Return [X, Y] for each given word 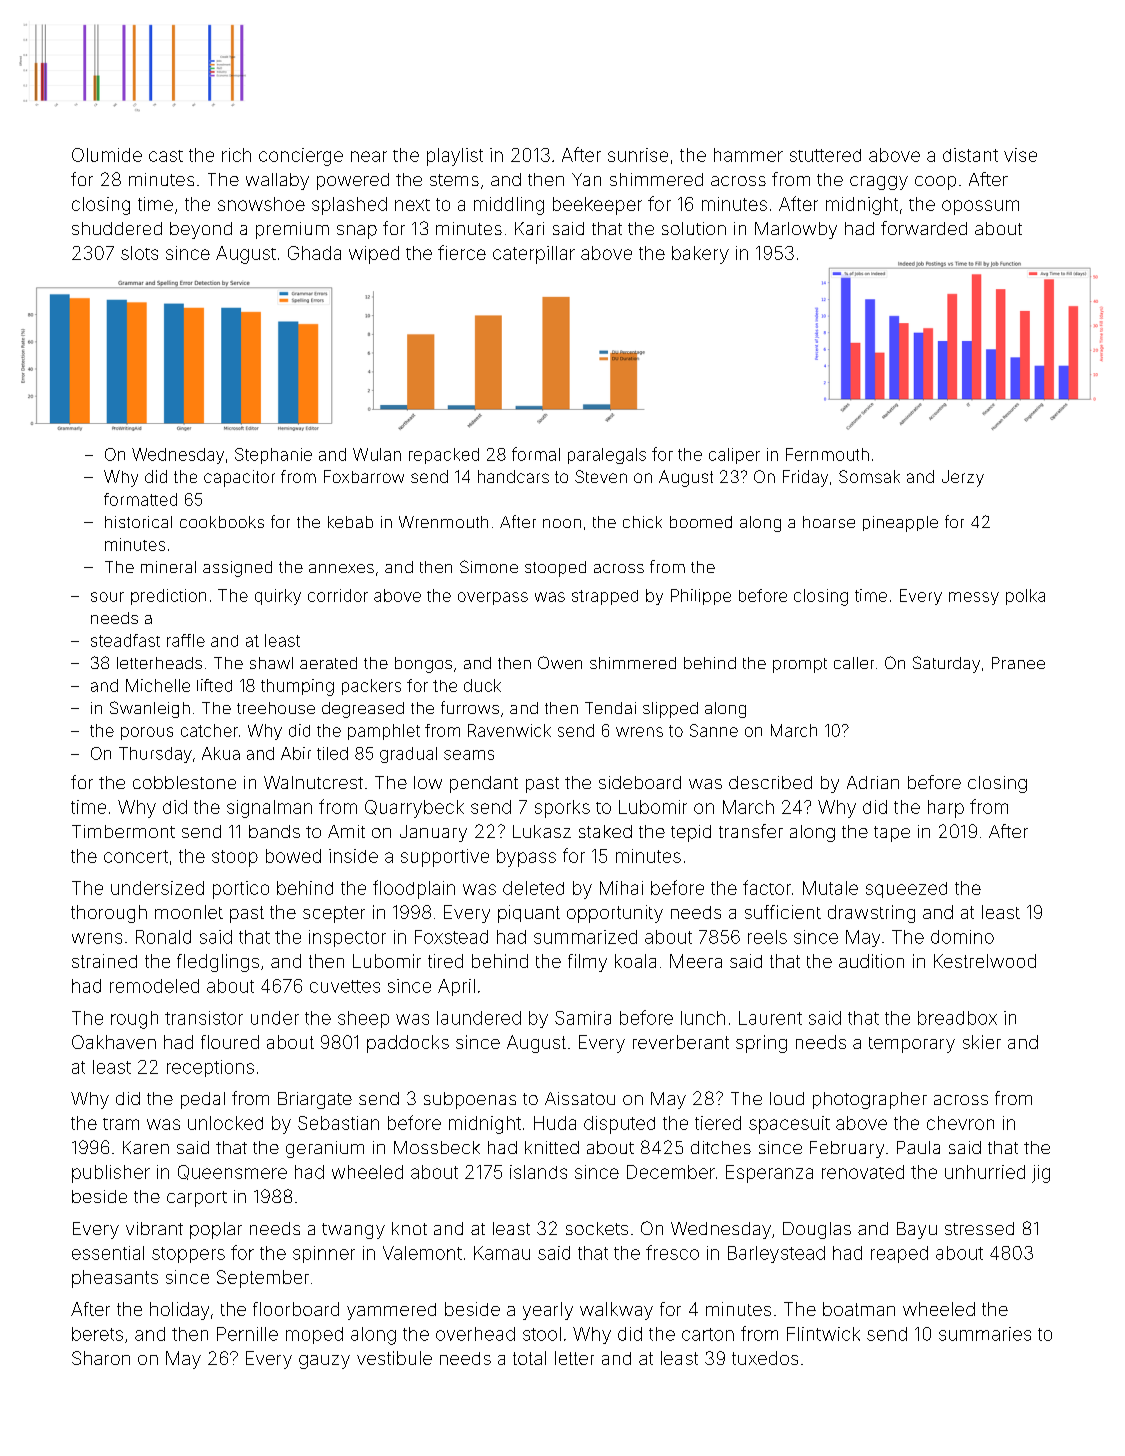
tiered [718, 1123]
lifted [214, 685]
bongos [423, 665]
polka [1025, 597]
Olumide [107, 155]
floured [230, 1042]
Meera [696, 961]
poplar [216, 1230]
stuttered [825, 155]
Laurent [770, 1018]
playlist [455, 157]
